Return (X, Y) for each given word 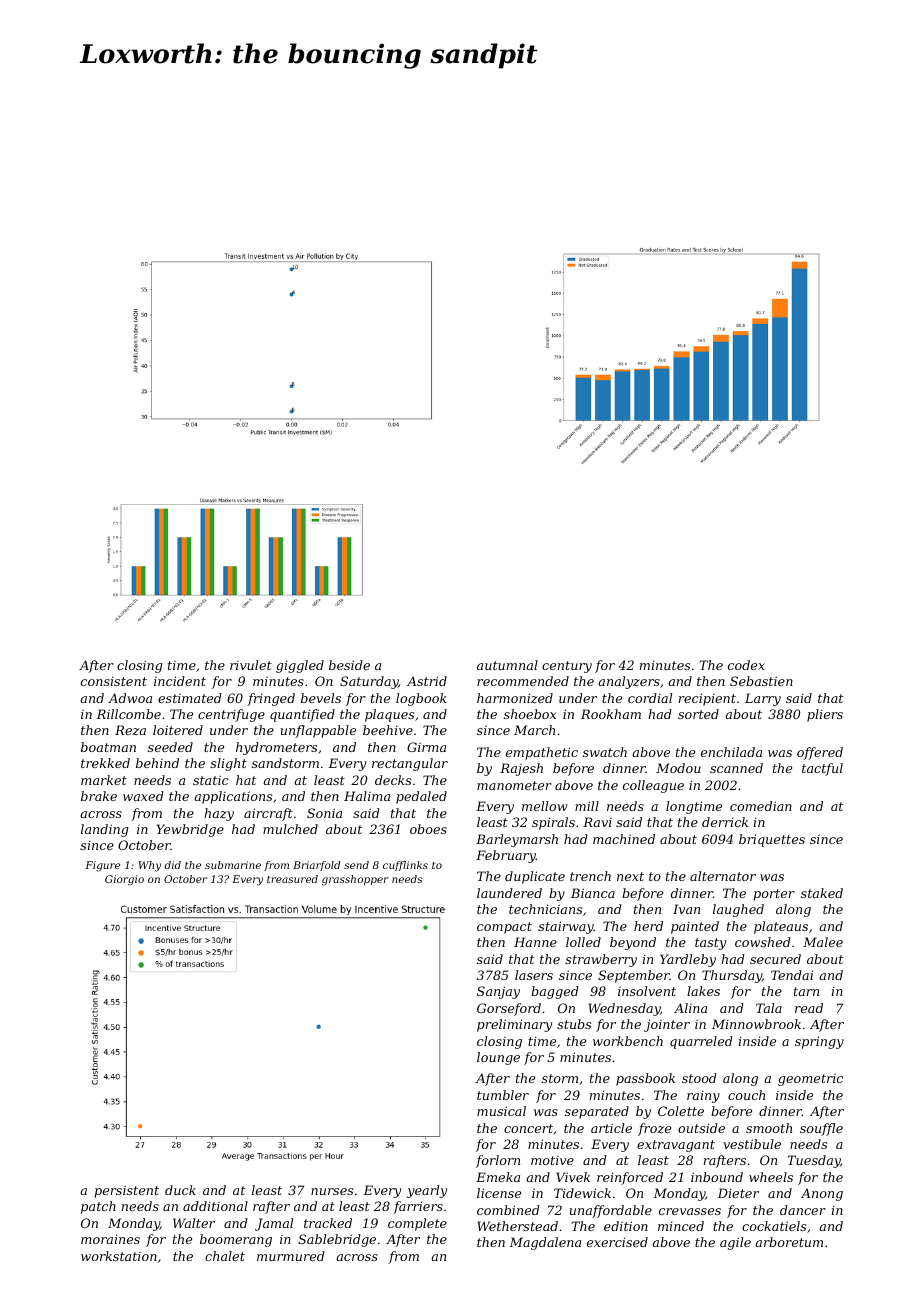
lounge (498, 1058)
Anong (822, 1194)
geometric (810, 1080)
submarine (233, 865)
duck (180, 1190)
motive (552, 1160)
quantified (302, 715)
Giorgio (124, 880)
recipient (707, 699)
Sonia (324, 813)
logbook (421, 699)
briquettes (772, 840)
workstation (119, 1256)
